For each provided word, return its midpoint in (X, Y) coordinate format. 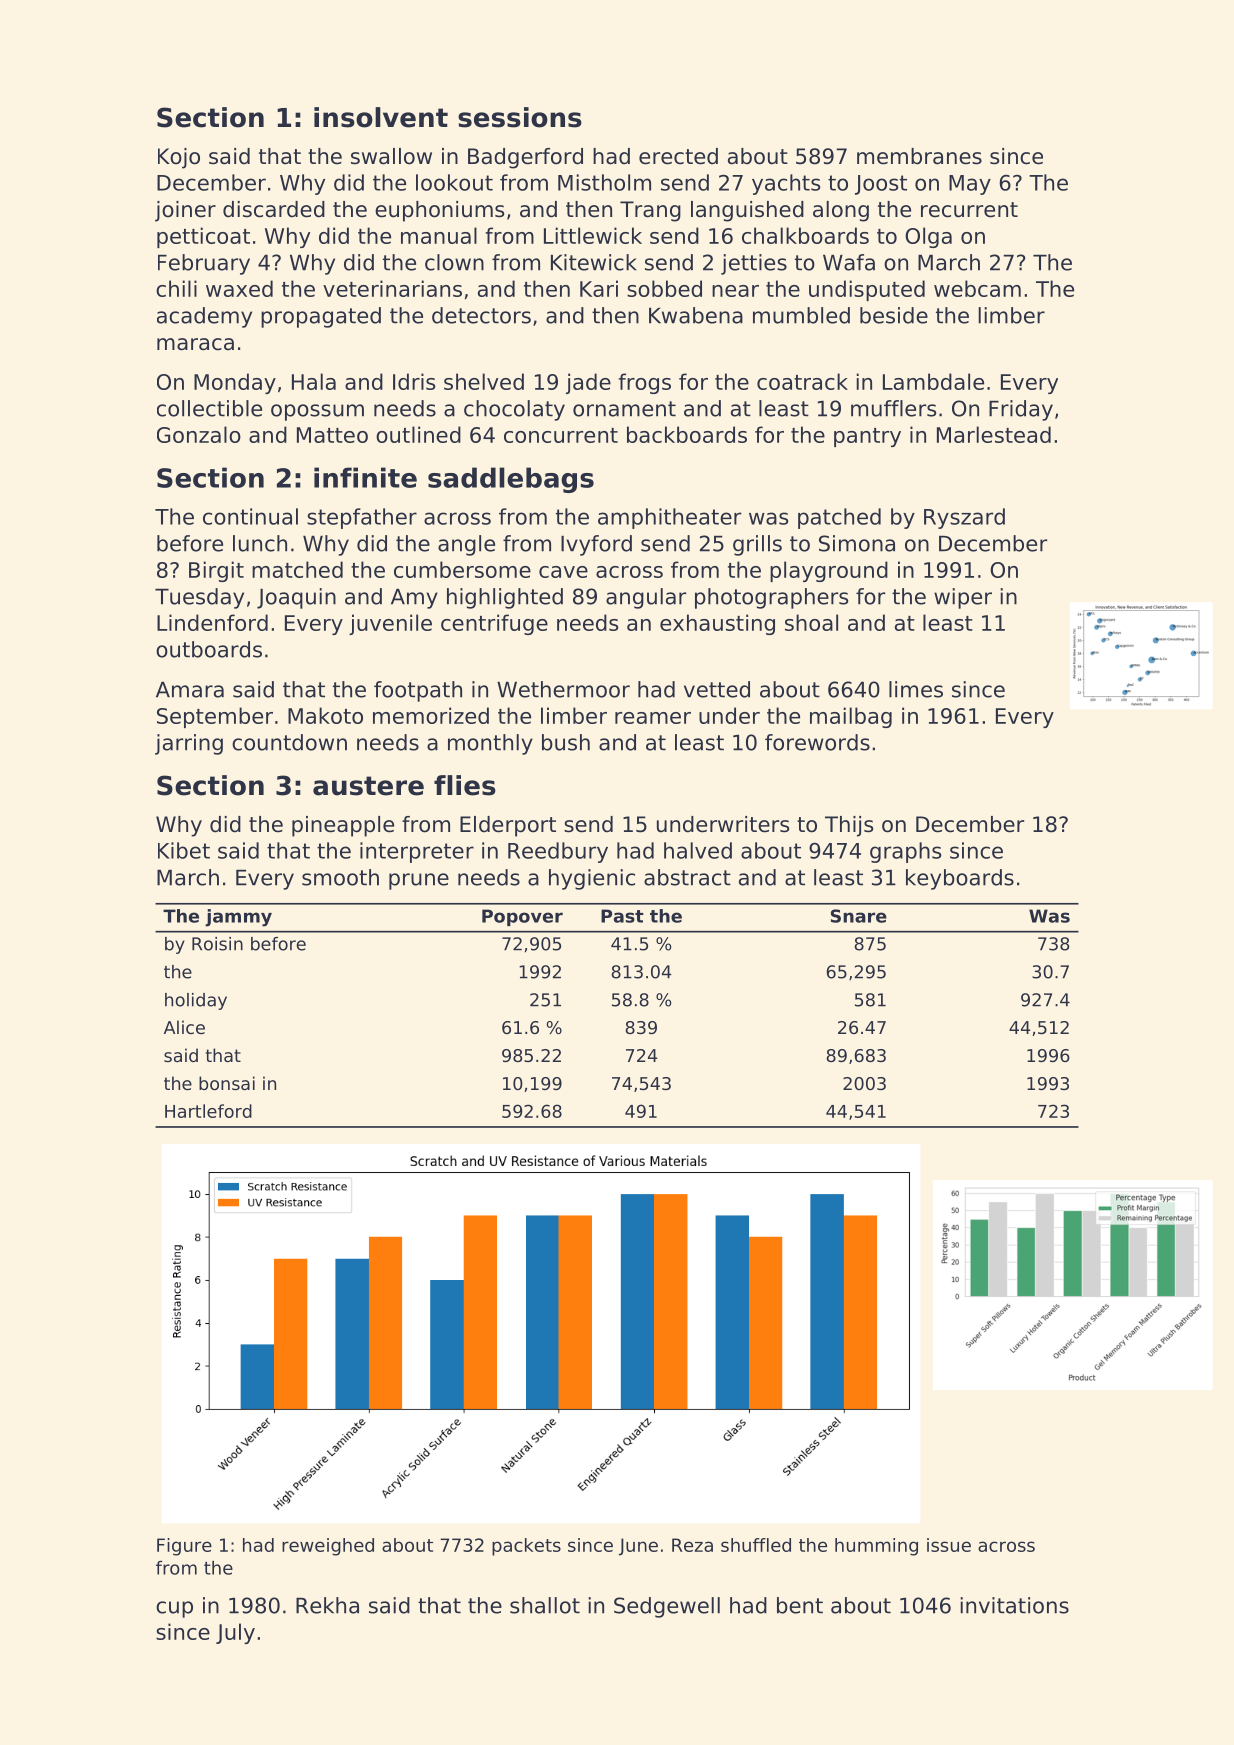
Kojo (179, 158)
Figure (184, 1547)
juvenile (390, 624)
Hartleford (208, 1111)
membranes (919, 156)
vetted (717, 689)
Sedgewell (667, 1607)
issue (949, 1545)
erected (678, 156)
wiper (963, 598)
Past (622, 916)
